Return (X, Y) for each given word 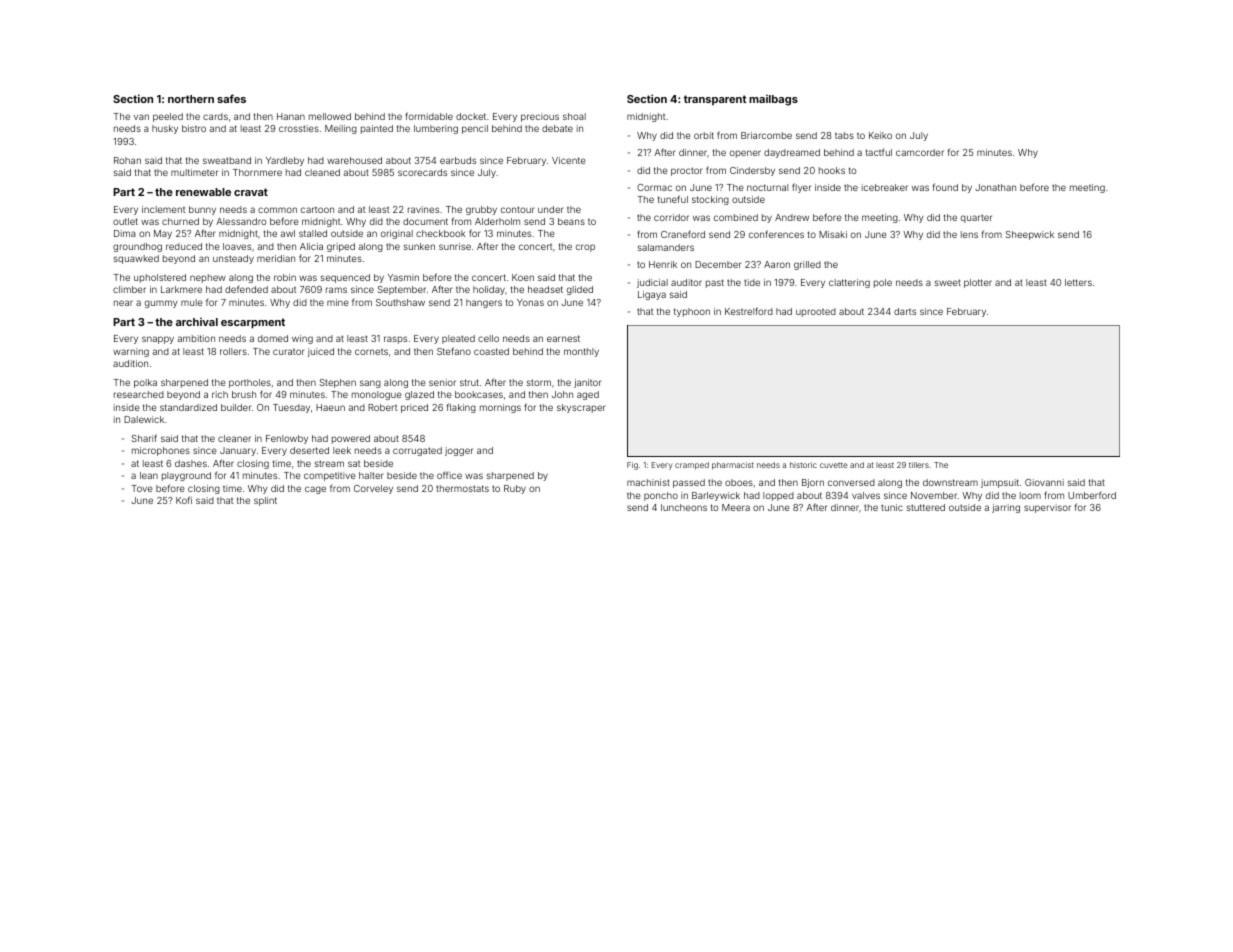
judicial (652, 283)
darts (905, 311)
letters (1078, 282)
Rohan (127, 160)
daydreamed (792, 153)
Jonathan (995, 187)
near (123, 303)
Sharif (144, 438)
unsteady (233, 259)
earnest (563, 338)
